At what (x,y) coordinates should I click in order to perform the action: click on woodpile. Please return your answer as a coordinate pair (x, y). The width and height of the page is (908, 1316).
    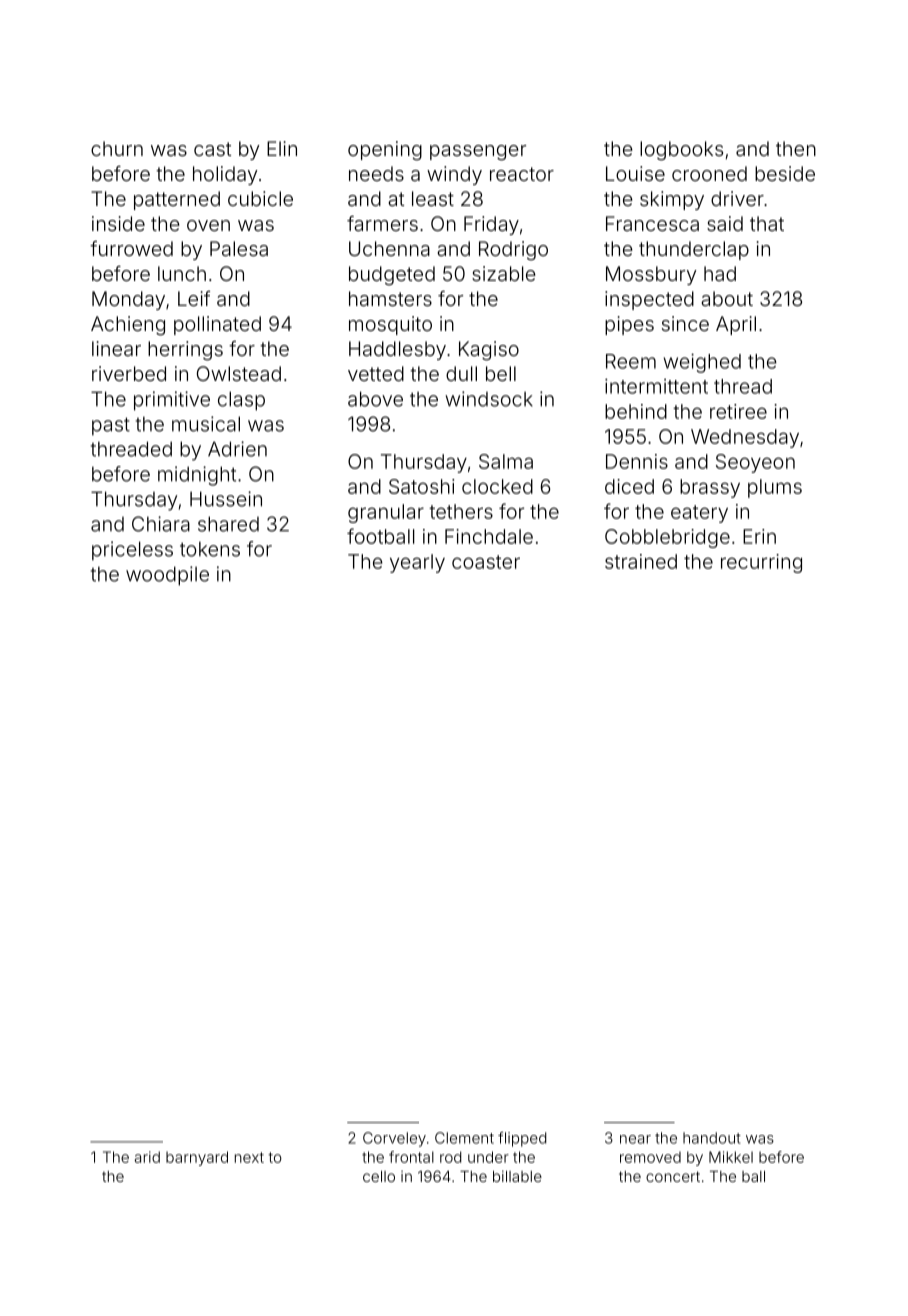
    Looking at the image, I should click on (167, 576).
